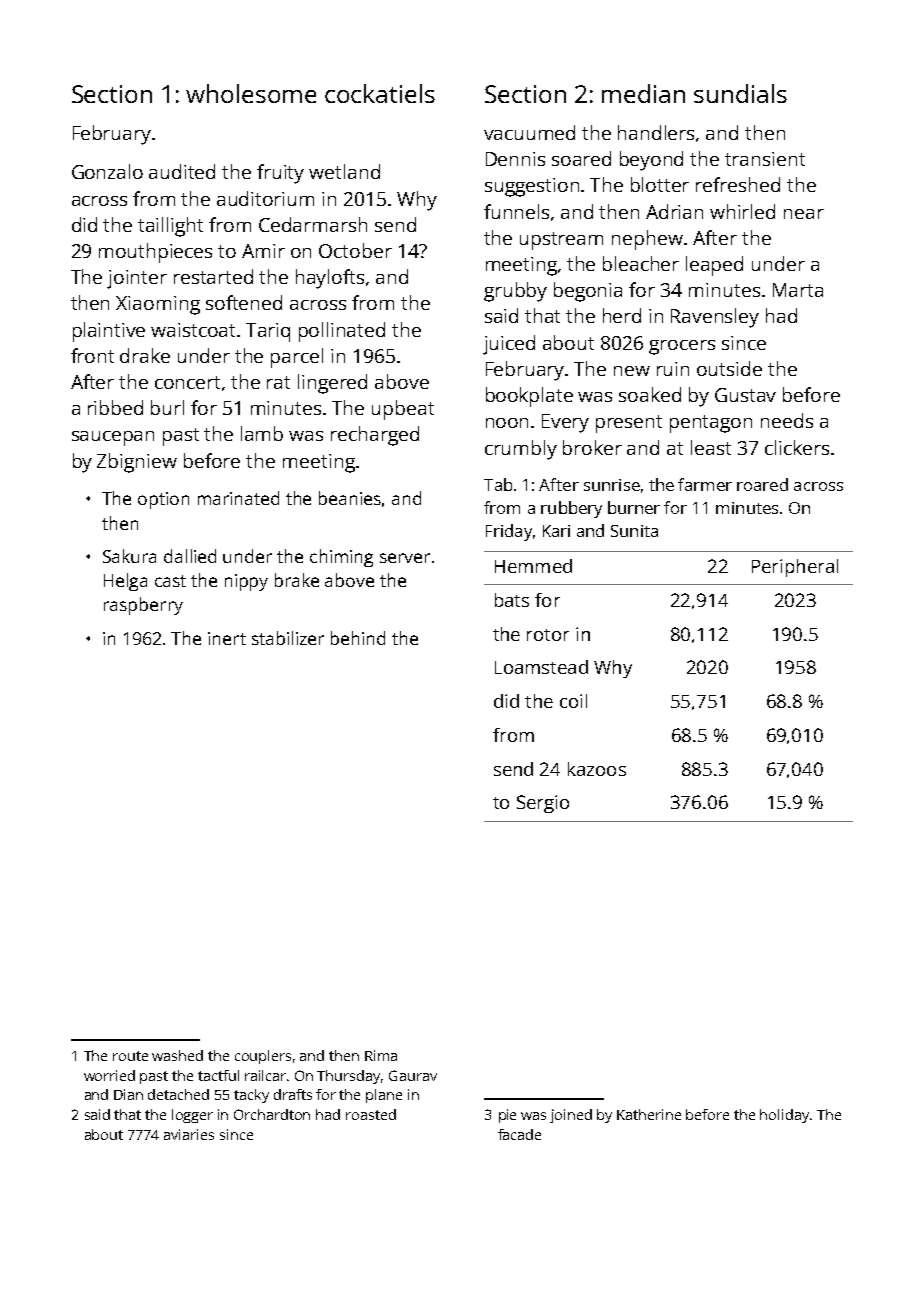  I want to click on cockatiels, so click(380, 93).
